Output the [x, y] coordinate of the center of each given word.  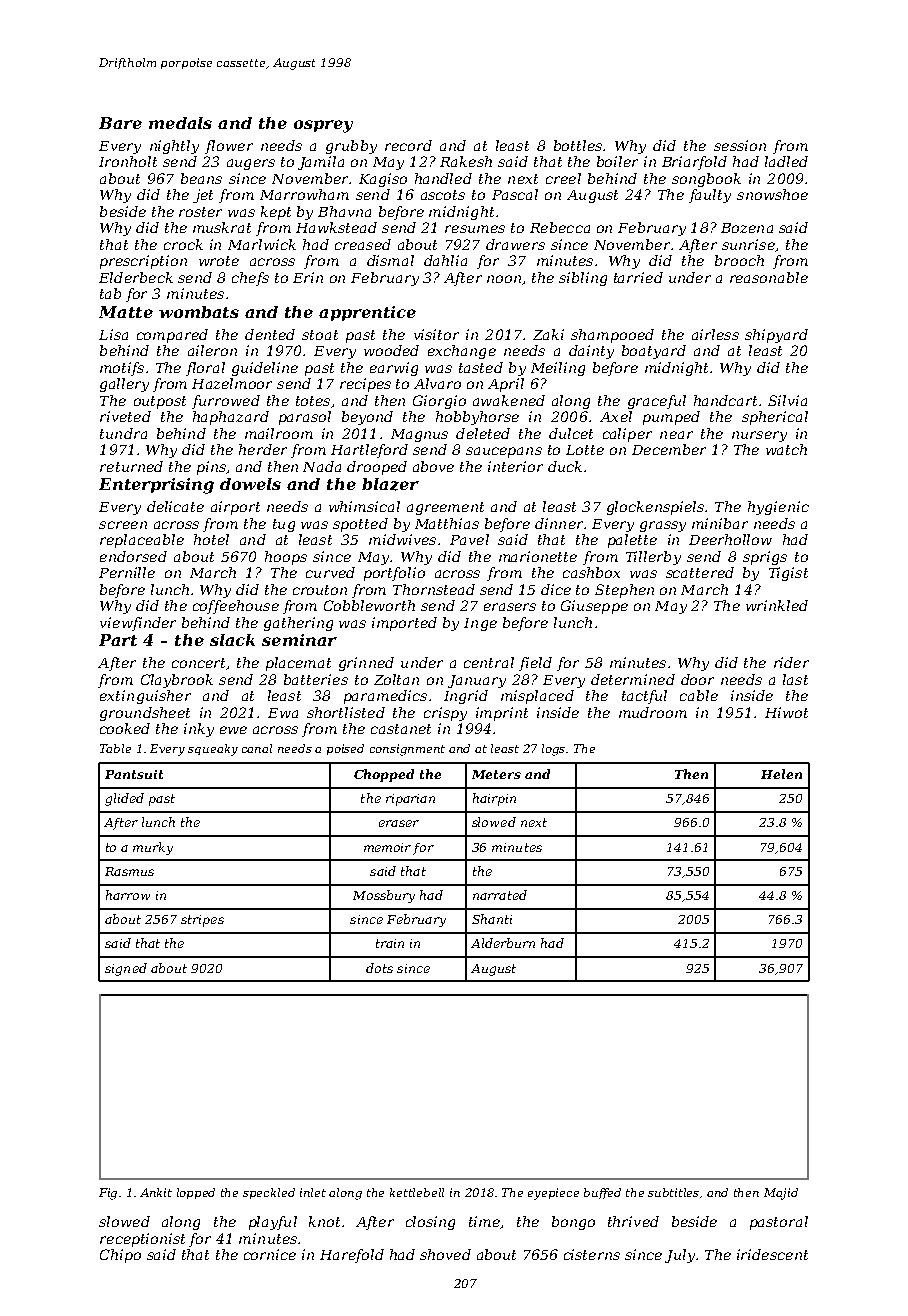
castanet [401, 729]
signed [126, 969]
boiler [617, 161]
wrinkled [777, 605]
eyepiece [553, 1194]
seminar [299, 640]
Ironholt [128, 161]
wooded [391, 350]
